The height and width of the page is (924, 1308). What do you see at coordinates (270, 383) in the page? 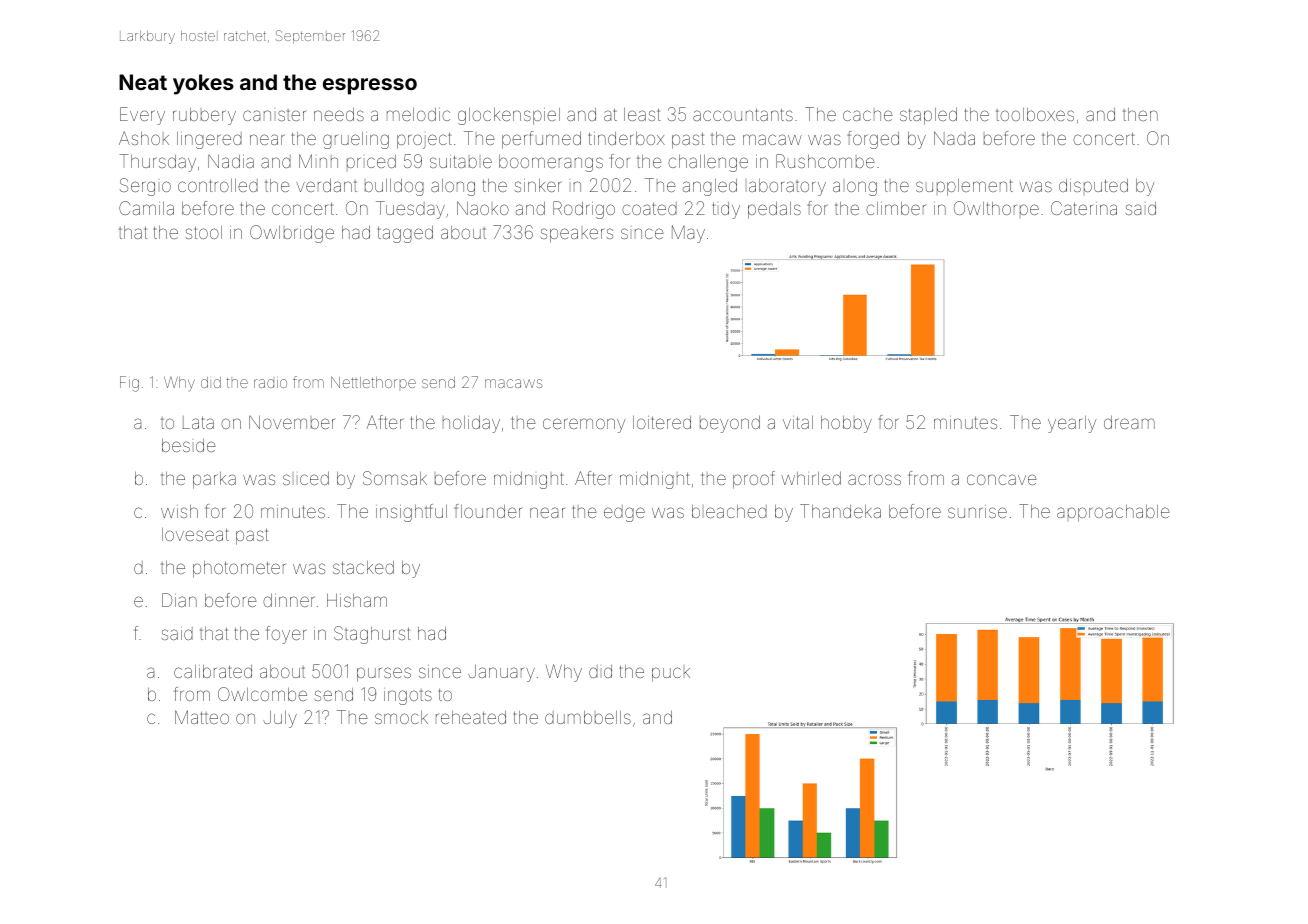
I see `radio` at bounding box center [270, 383].
